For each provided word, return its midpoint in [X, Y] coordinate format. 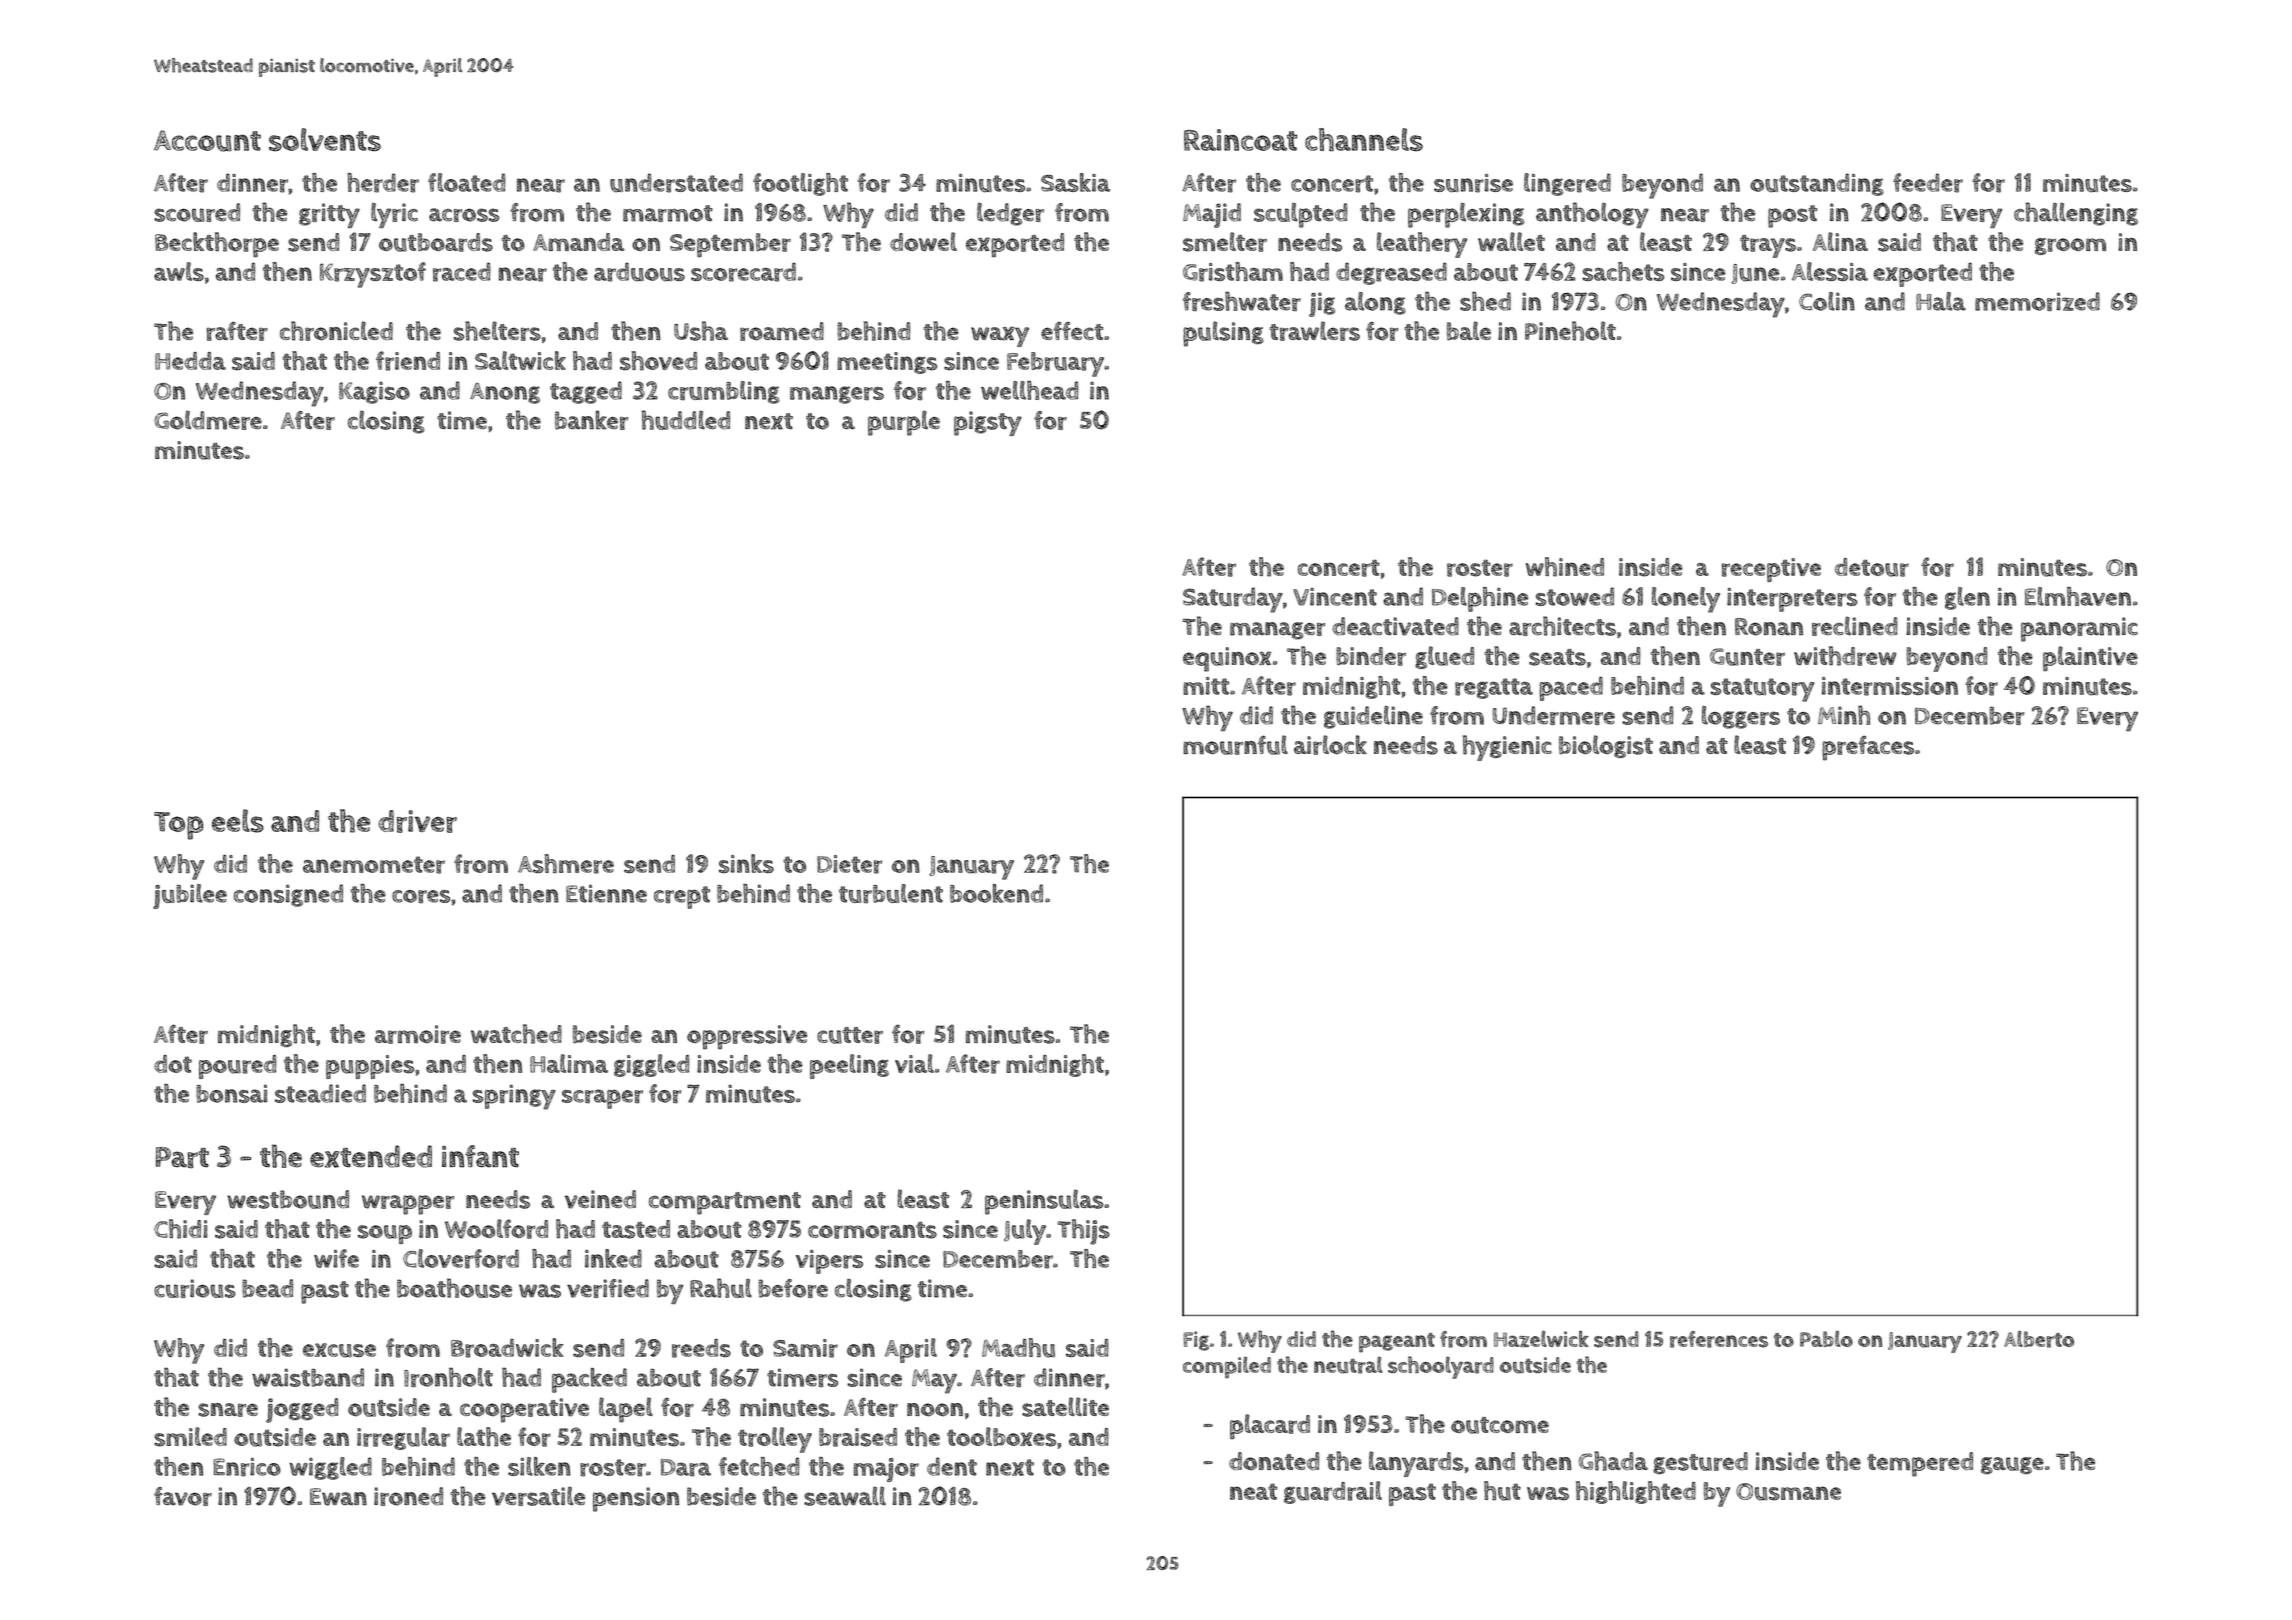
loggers [1741, 717]
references [1719, 1339]
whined [1564, 567]
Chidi [181, 1229]
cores [421, 897]
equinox [1227, 659]
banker [591, 420]
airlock [1330, 745]
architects [1562, 626]
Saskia [1075, 182]
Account [207, 141]
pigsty [988, 423]
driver [417, 821]
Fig [1196, 1341]
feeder [1928, 183]
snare [228, 1410]
